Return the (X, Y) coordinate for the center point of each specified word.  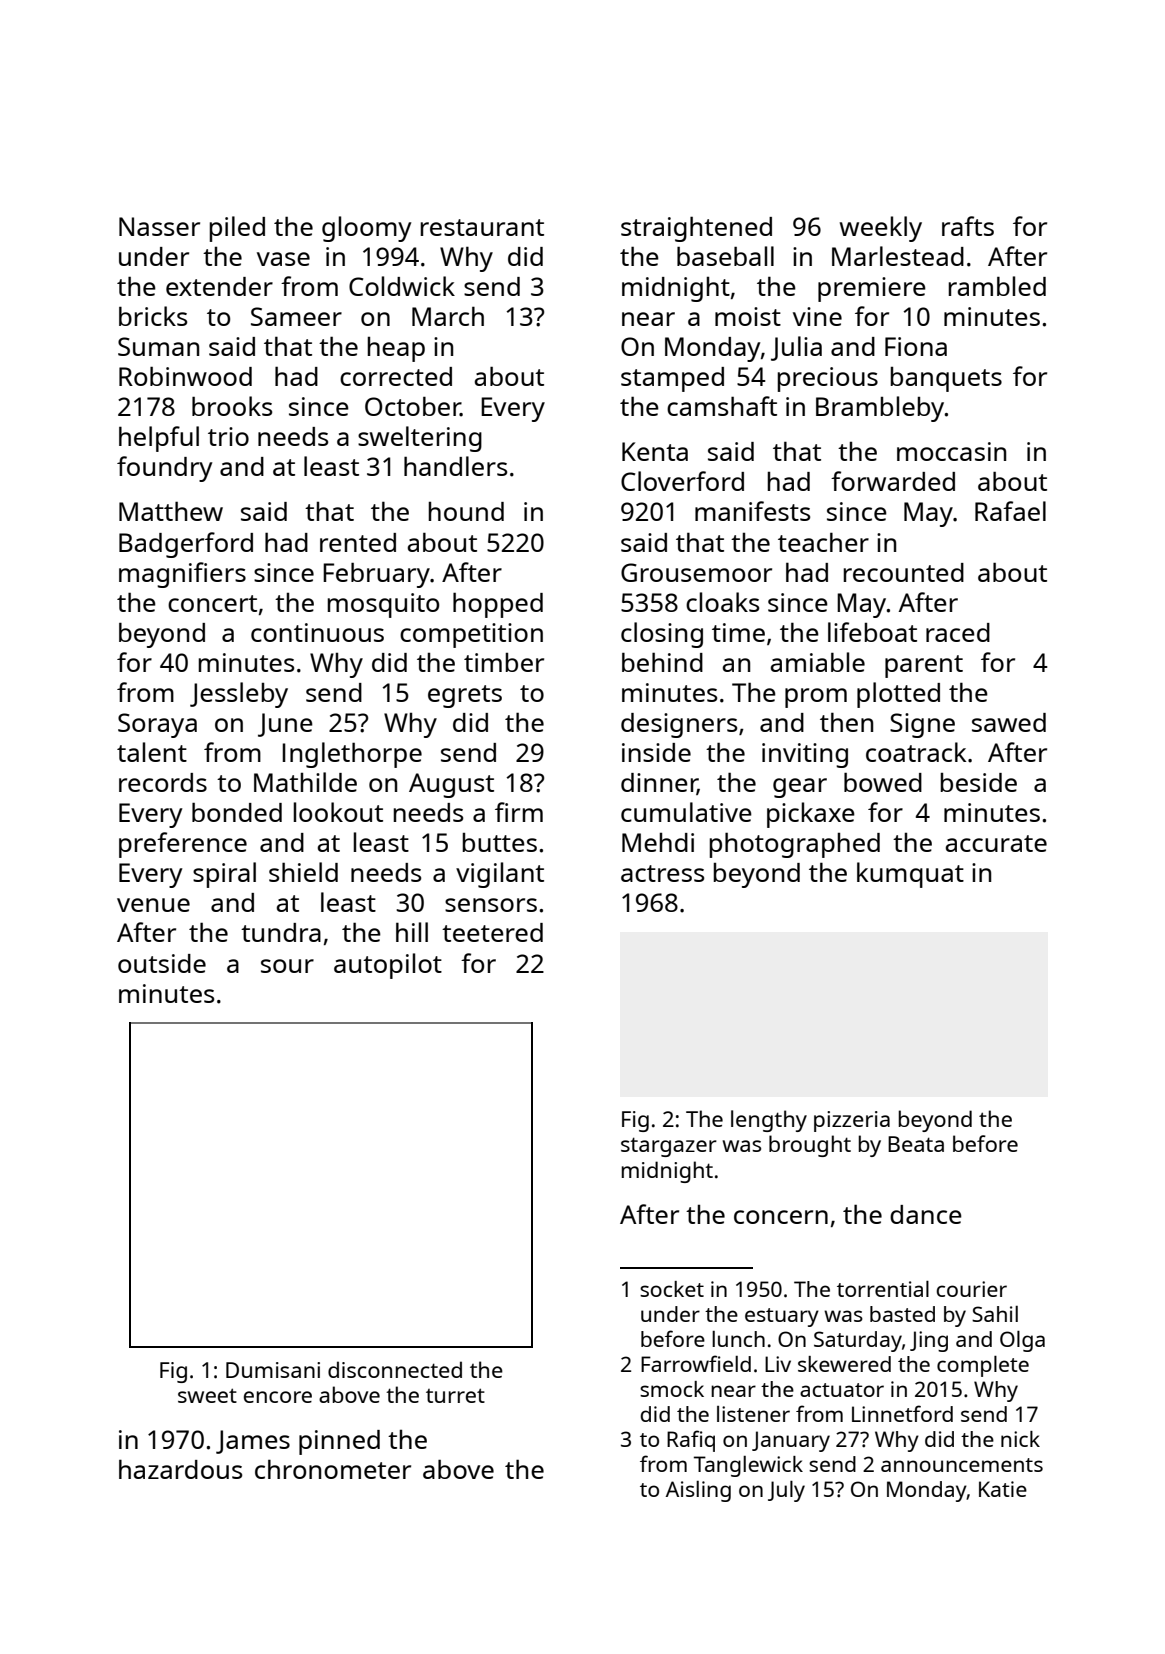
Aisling (698, 1491)
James (253, 1442)
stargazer (669, 1147)
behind (662, 662)
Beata (916, 1144)
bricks (153, 316)
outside (162, 963)
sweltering (420, 439)
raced (958, 632)
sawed (1009, 722)
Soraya (157, 725)
